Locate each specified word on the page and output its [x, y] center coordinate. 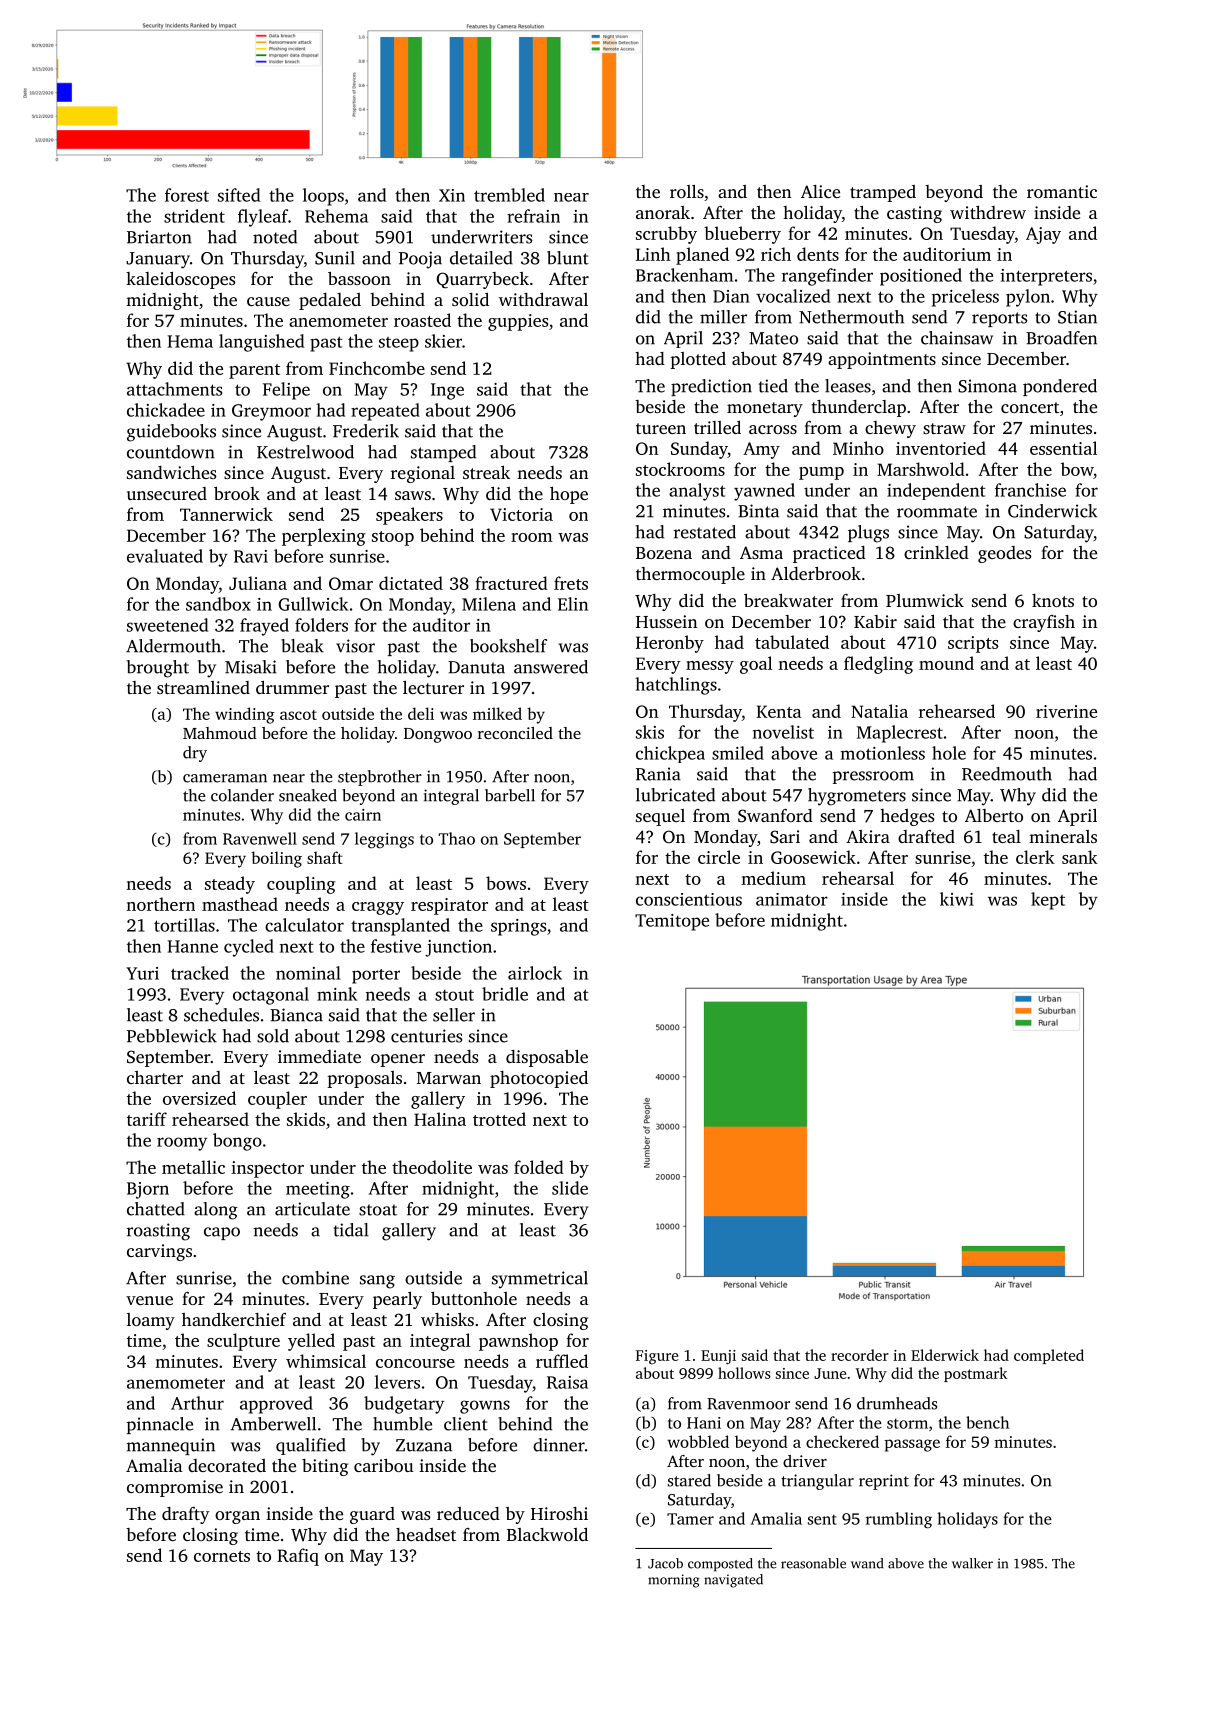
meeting [318, 1190]
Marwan [449, 1078]
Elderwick [945, 1355]
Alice [820, 191]
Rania [658, 774]
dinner [559, 1445]
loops [323, 197]
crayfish [1044, 623]
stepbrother [380, 778]
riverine [1066, 711]
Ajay [1043, 235]
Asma [761, 552]
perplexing [323, 537]
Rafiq [298, 1557]
